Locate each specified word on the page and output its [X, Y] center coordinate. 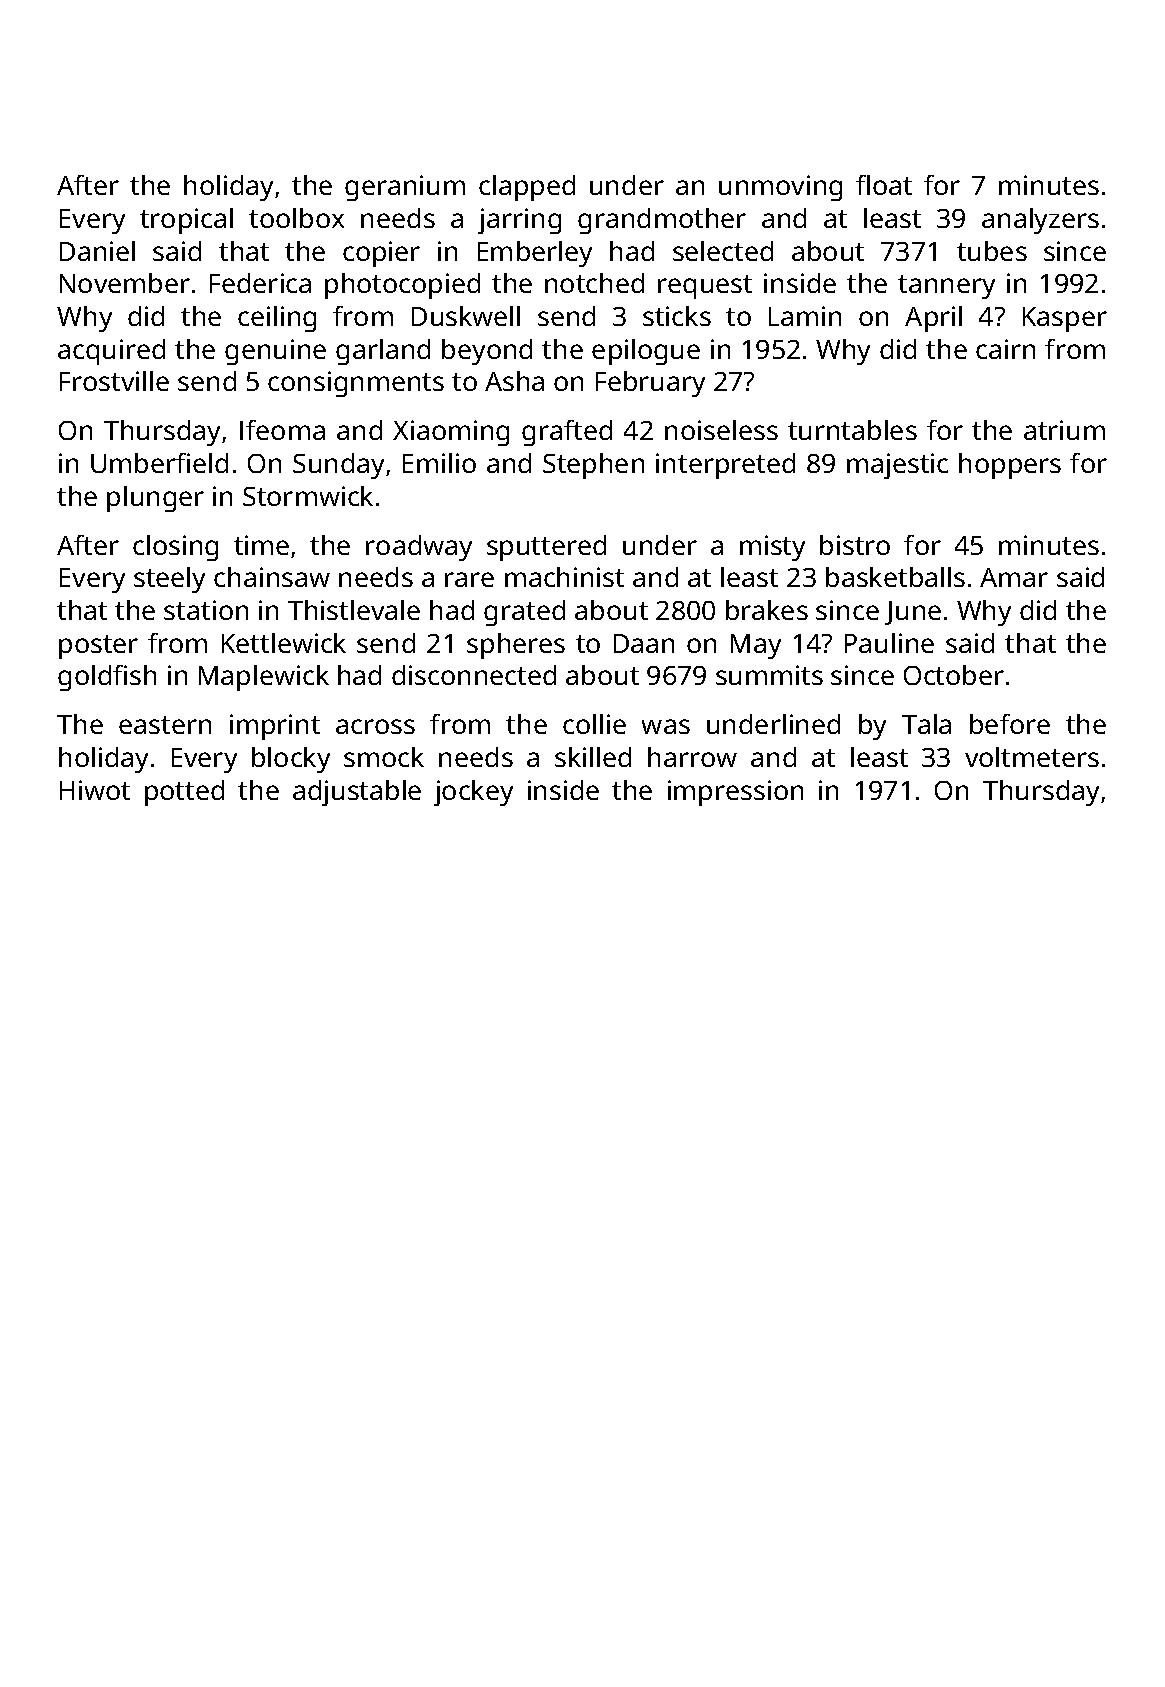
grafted [567, 433]
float [884, 185]
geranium [405, 188]
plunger [155, 499]
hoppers [1010, 466]
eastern [165, 725]
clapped [527, 188]
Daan [644, 643]
